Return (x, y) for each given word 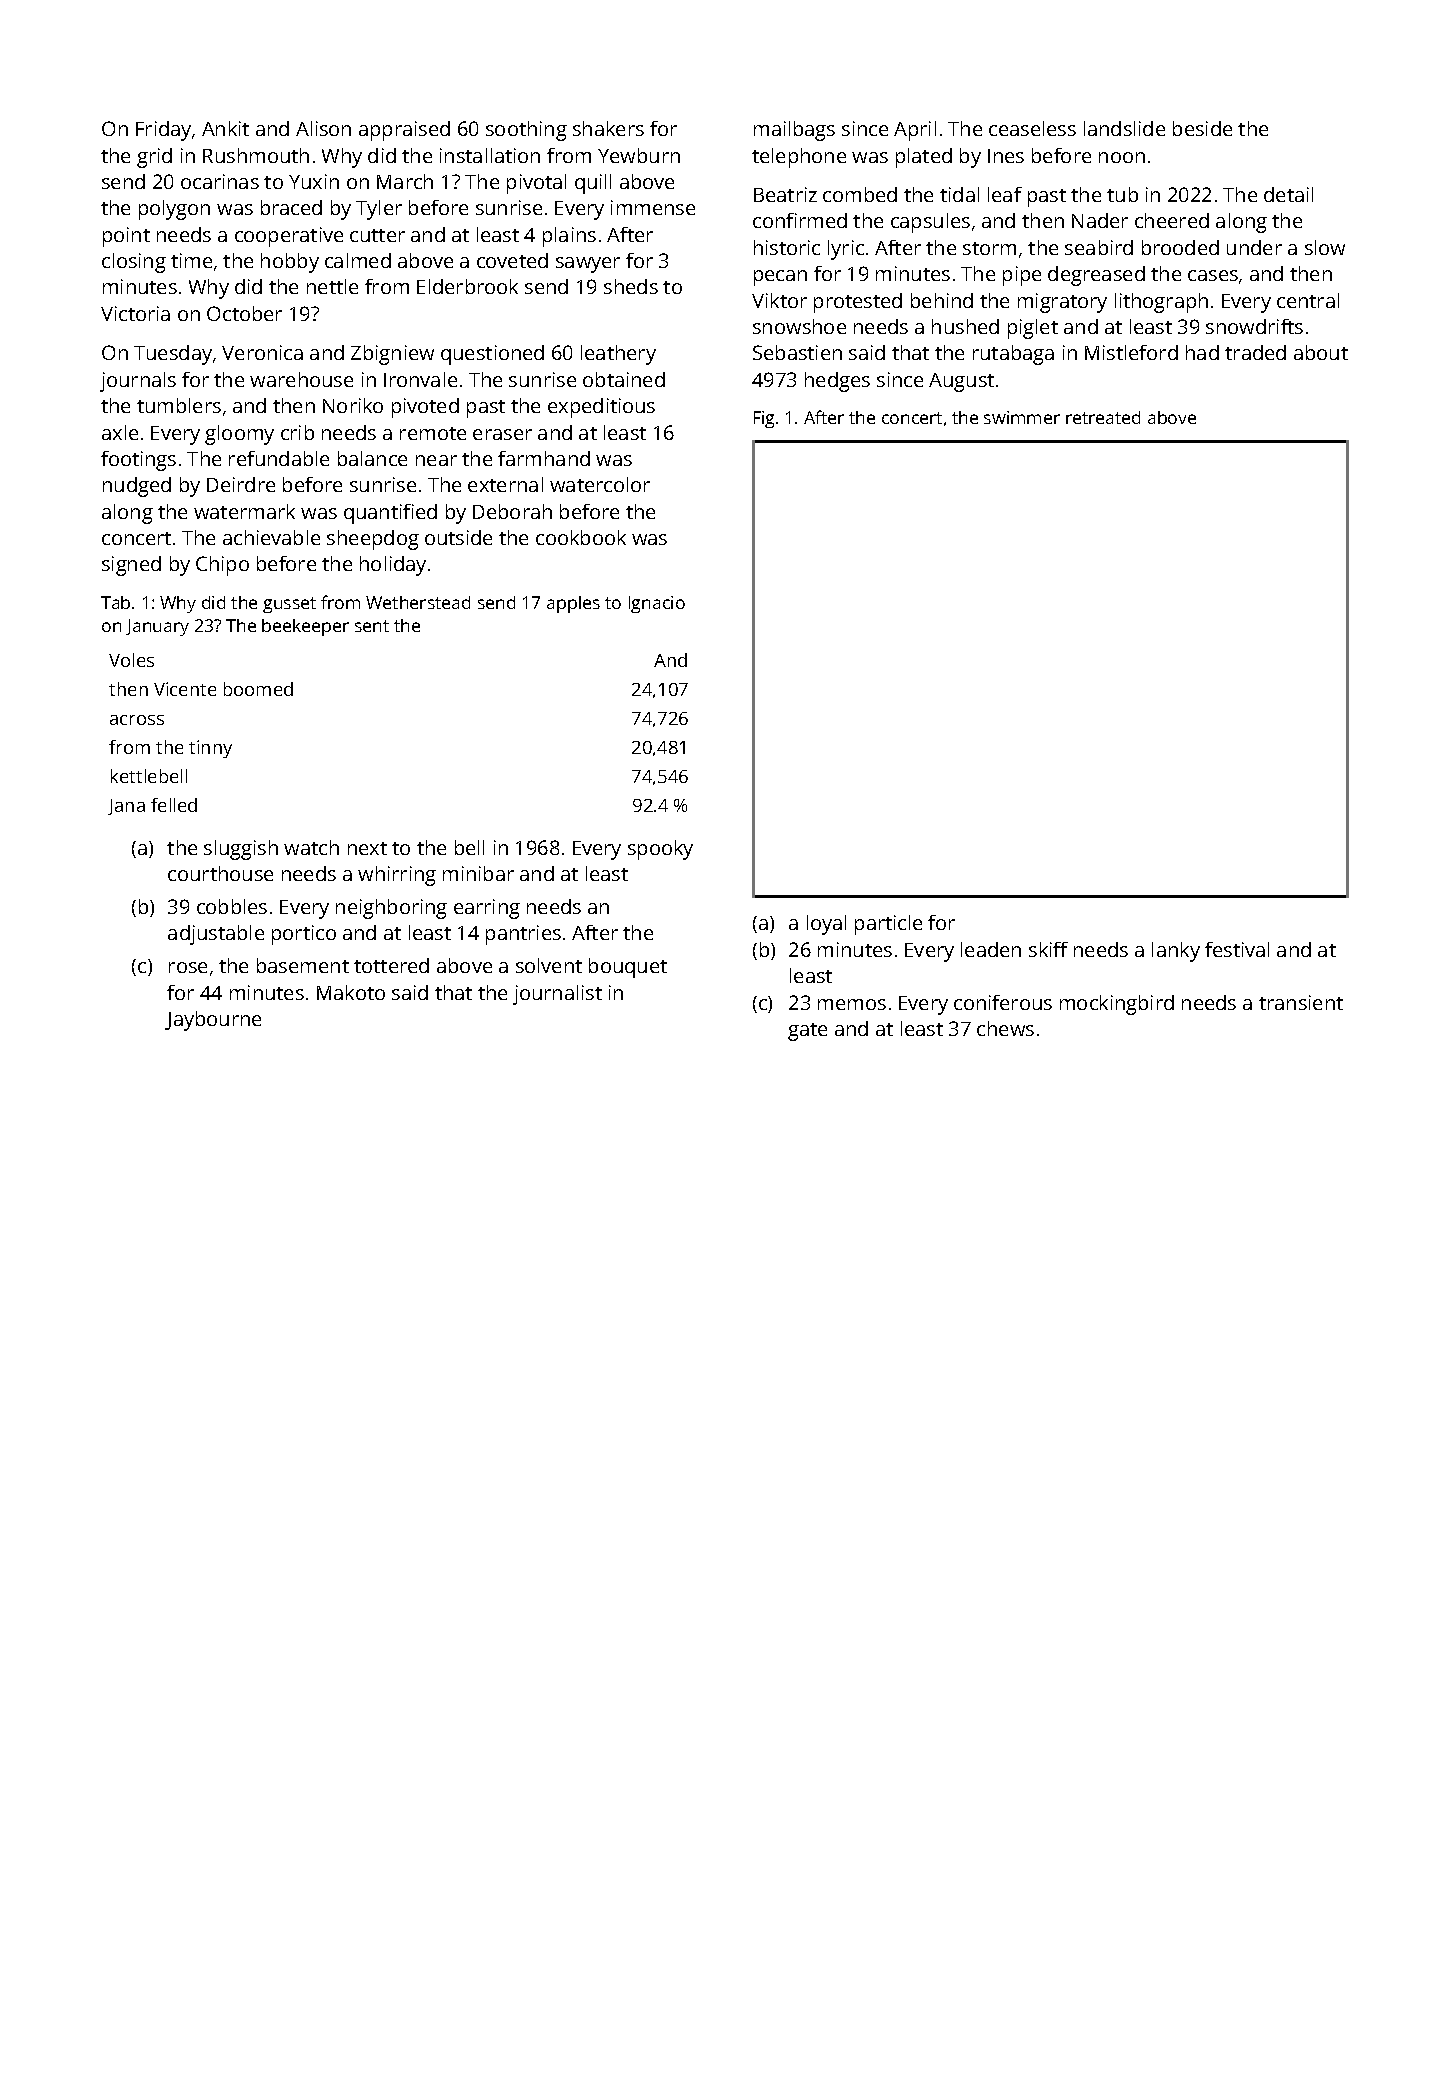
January (157, 627)
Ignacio (657, 604)
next (367, 848)
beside (1202, 128)
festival (1237, 949)
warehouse (301, 379)
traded (1255, 352)
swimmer (1022, 417)
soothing (526, 131)
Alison (323, 128)
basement (303, 965)
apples (573, 604)
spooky (660, 850)
